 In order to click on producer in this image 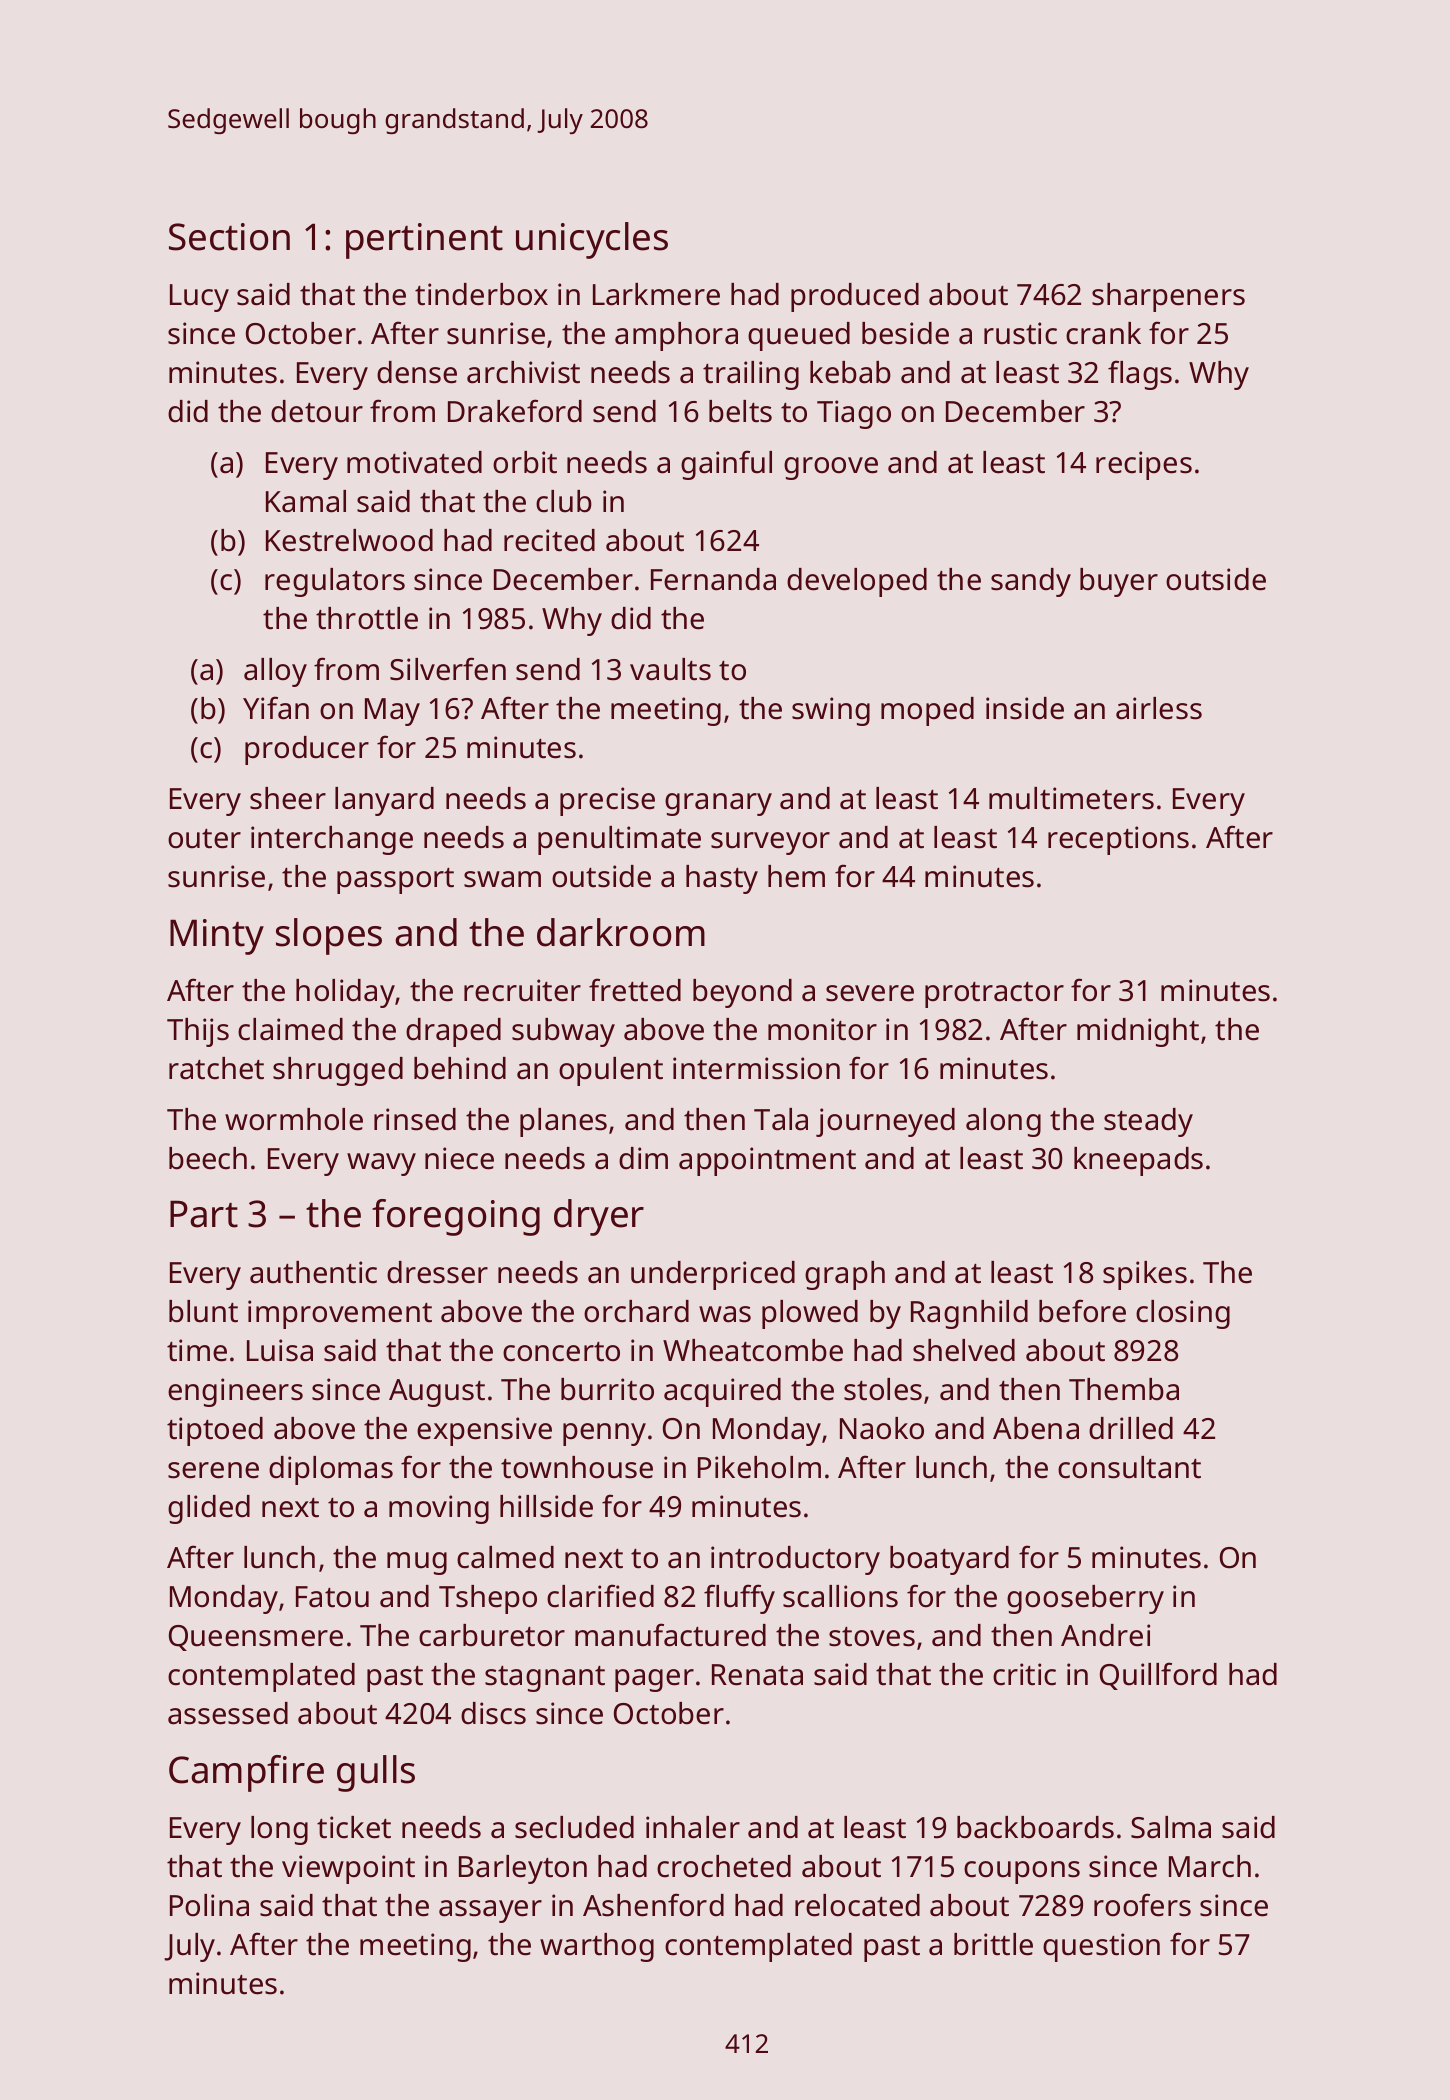, I will do `click(307, 750)`.
